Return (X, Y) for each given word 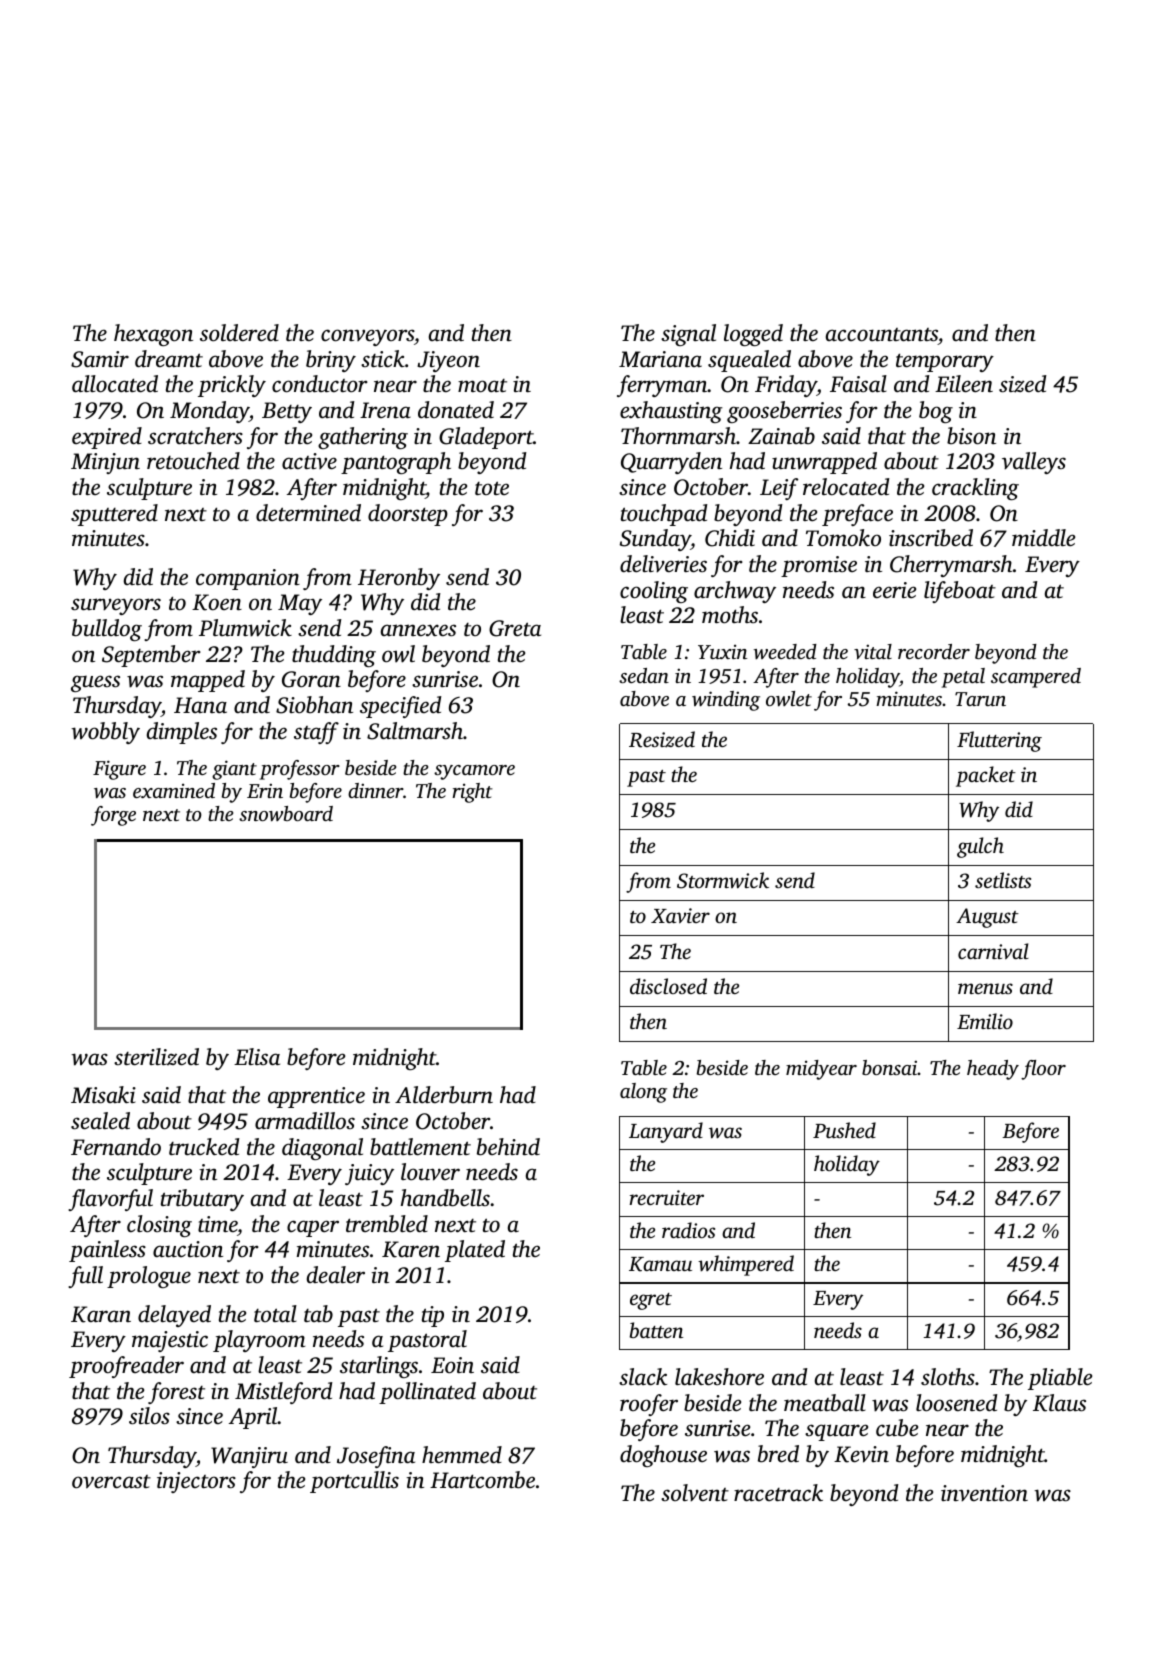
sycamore (474, 772)
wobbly (105, 733)
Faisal (858, 384)
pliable (1060, 1379)
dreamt (169, 358)
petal (963, 678)
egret (651, 1301)
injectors (196, 1482)
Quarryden (671, 463)
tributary (202, 1200)
